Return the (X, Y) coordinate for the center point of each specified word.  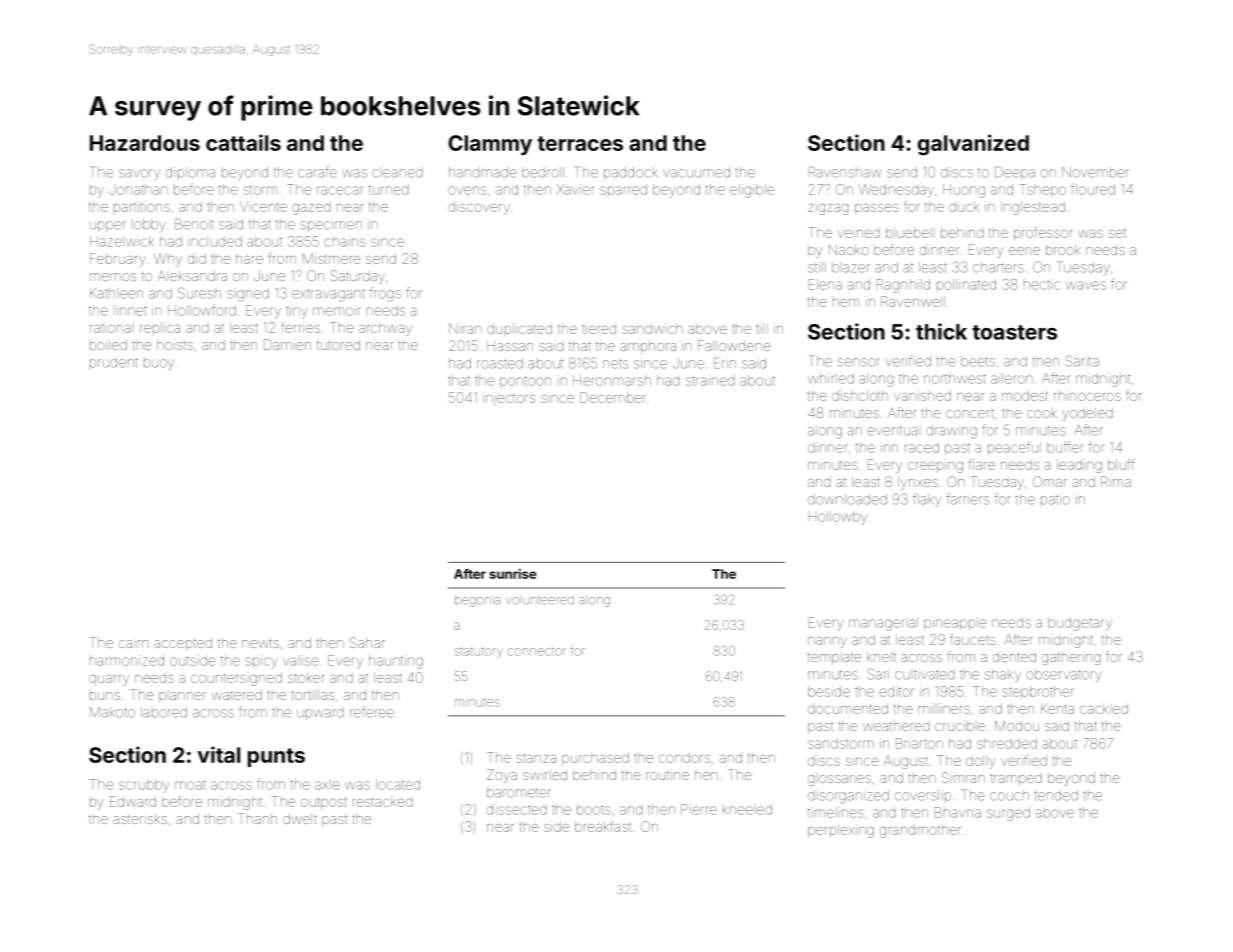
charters (998, 267)
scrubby (144, 786)
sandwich (652, 329)
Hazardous (145, 143)
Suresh (199, 293)
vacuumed (696, 172)
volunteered (540, 600)
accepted (183, 644)
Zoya (502, 776)
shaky (1003, 675)
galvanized (973, 145)
